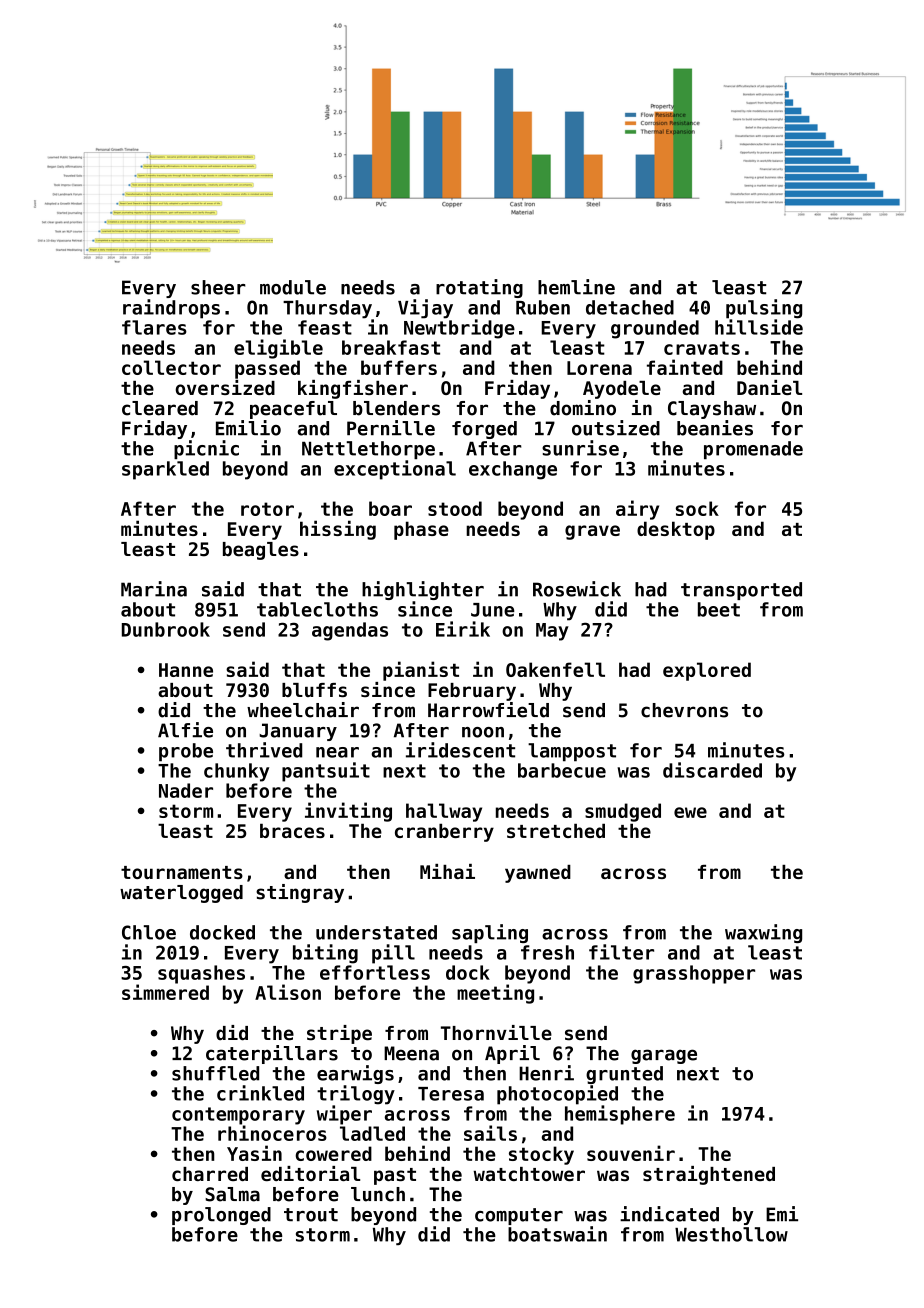  Describe the element at coordinates (712, 770) in the document. I see `discarded` at that location.
